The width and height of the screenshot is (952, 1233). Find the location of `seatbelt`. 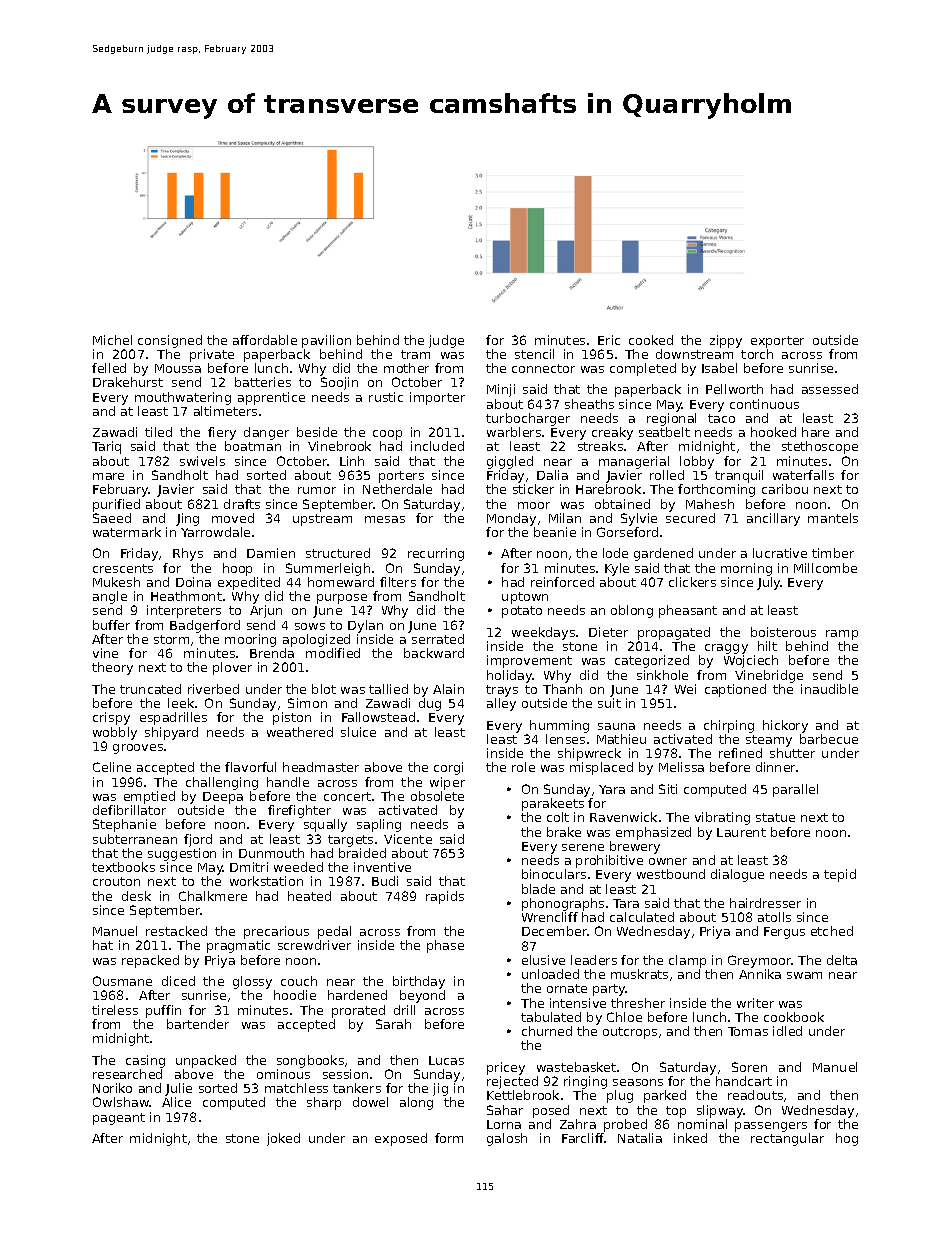

seatbelt is located at coordinates (664, 432).
